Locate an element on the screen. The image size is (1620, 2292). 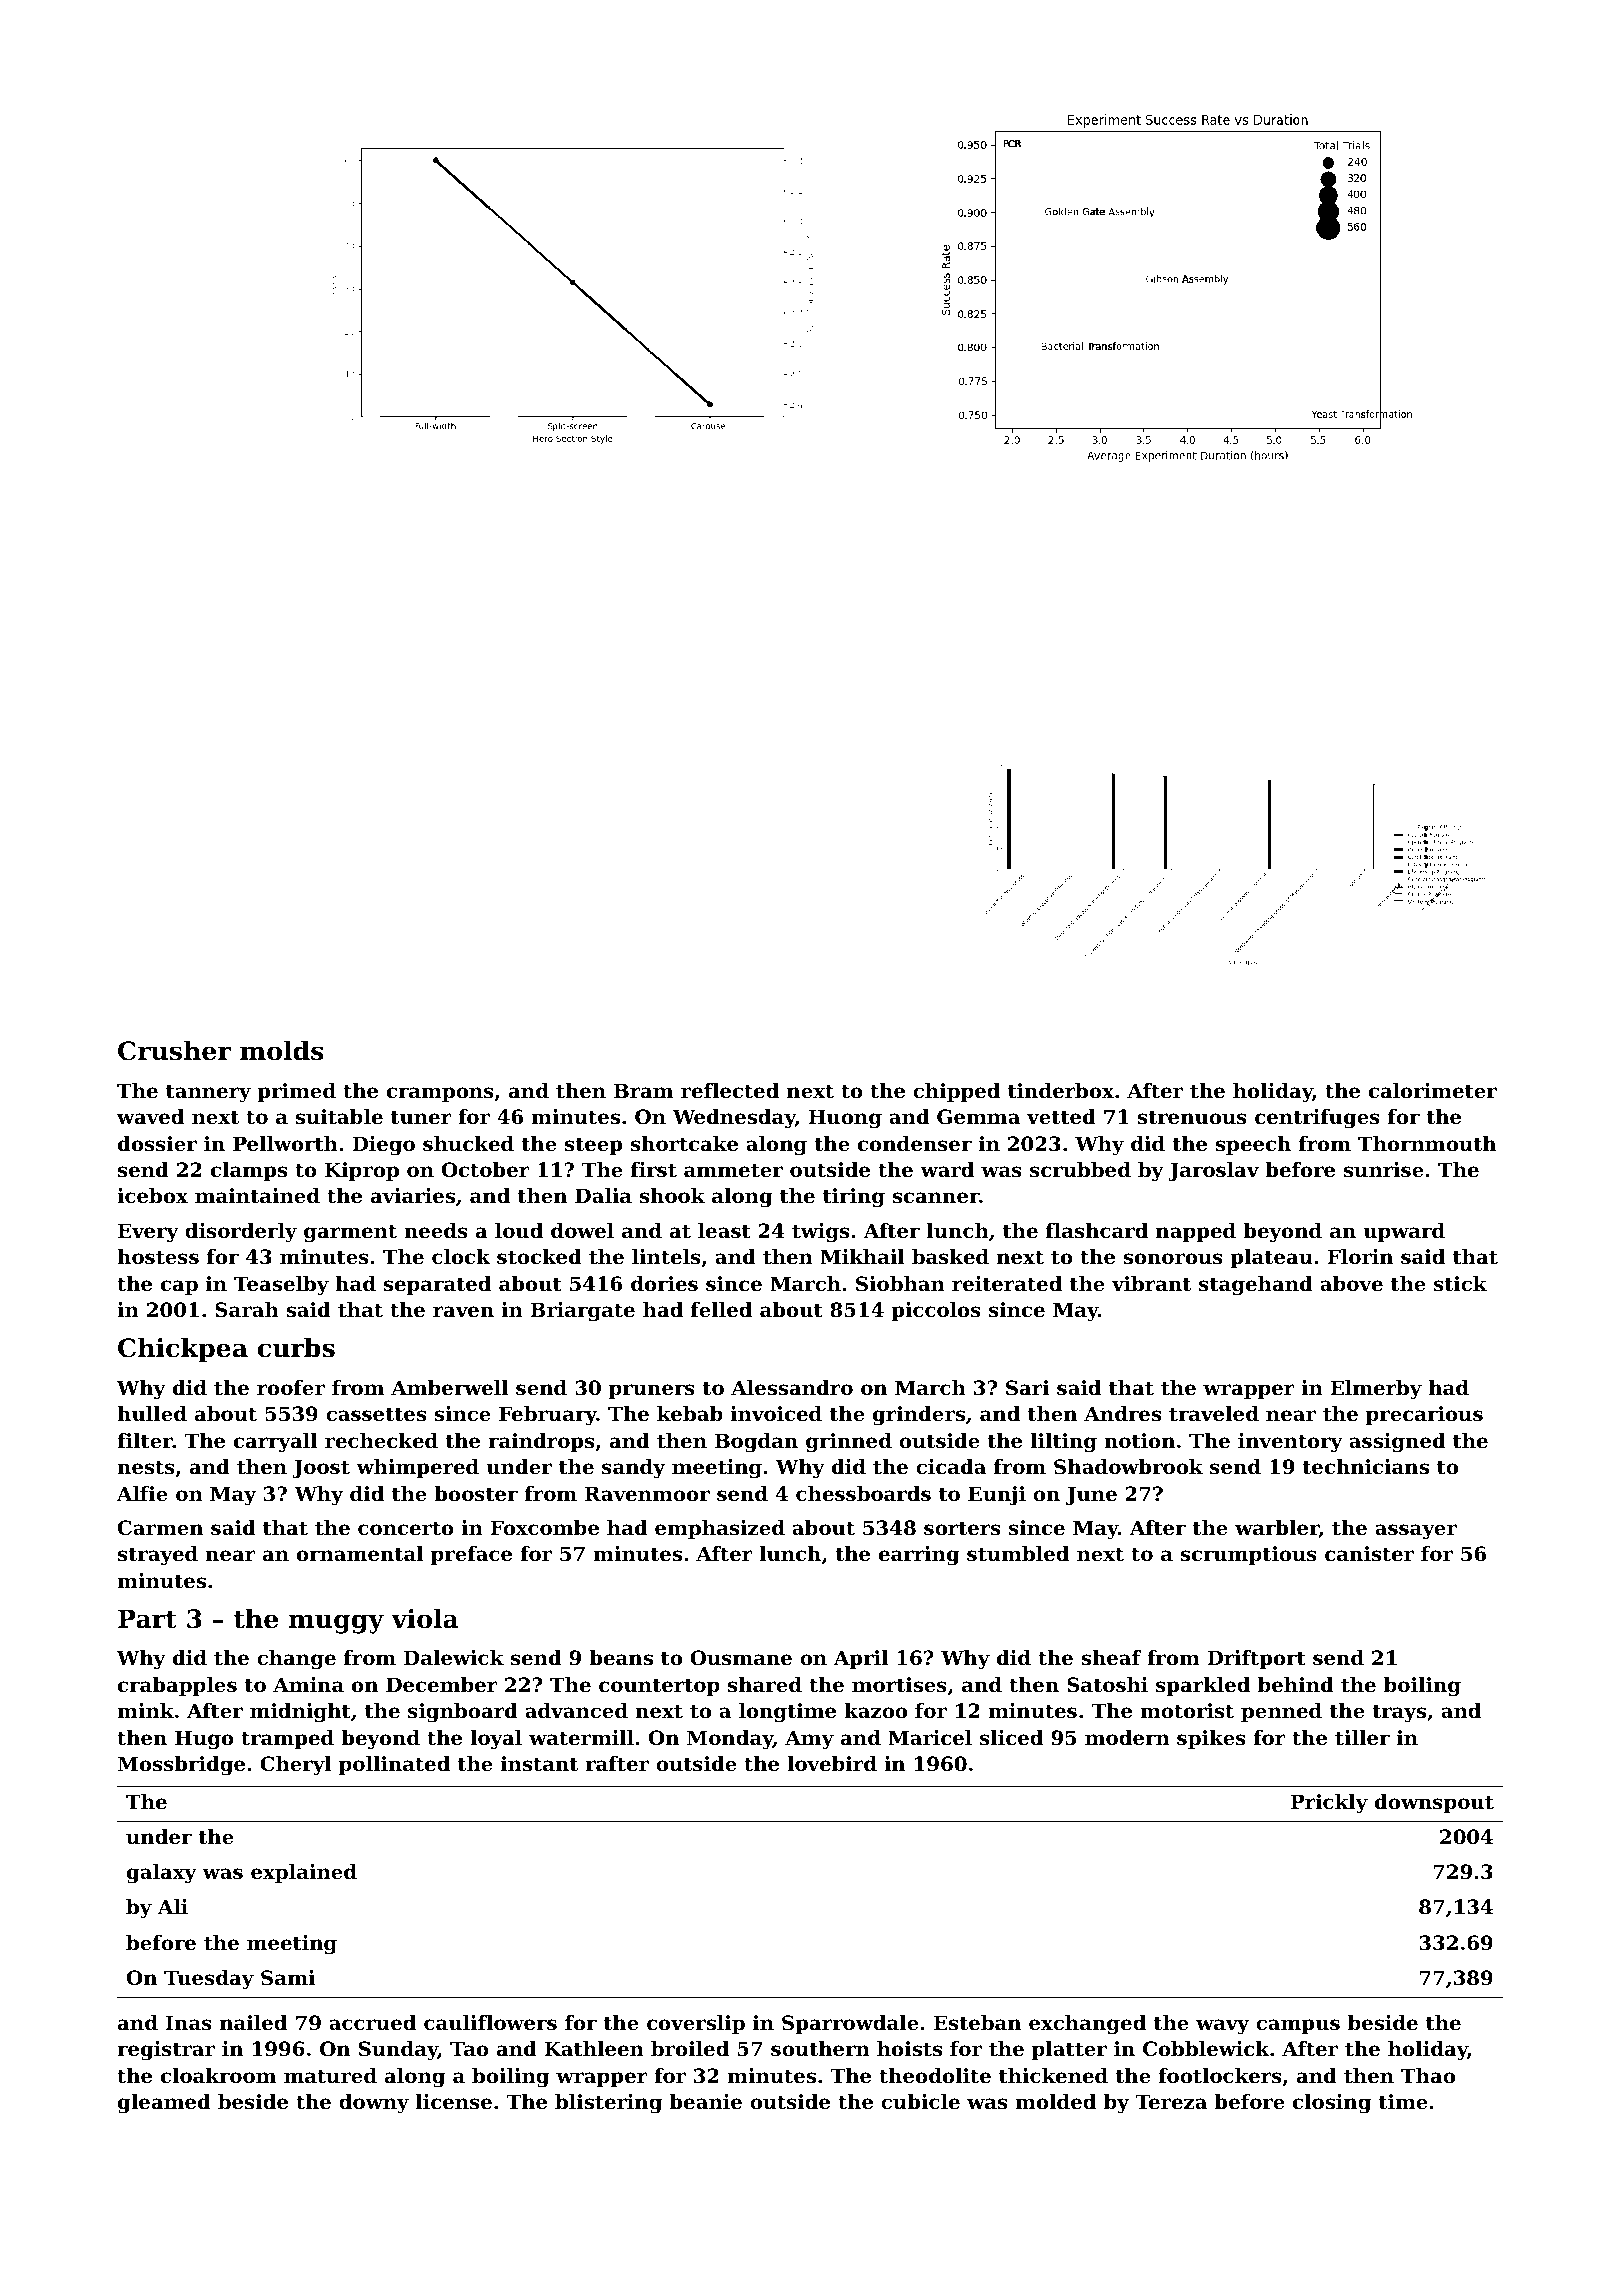
Thornmouth is located at coordinates (1427, 1144).
